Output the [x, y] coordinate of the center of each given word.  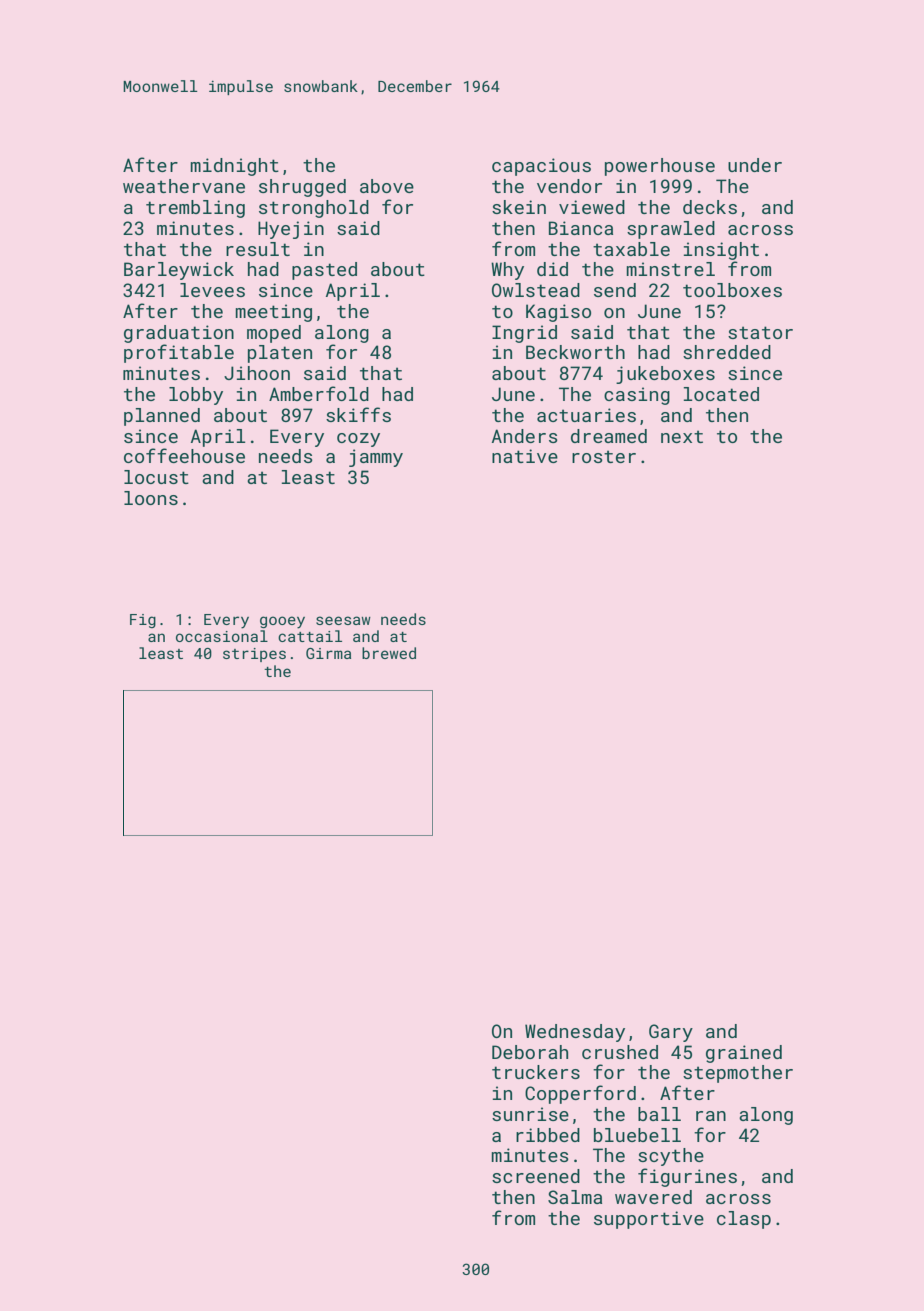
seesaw [343, 620]
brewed [389, 653]
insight [721, 251]
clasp [744, 1220]
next [682, 436]
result [258, 249]
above [387, 186]
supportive [649, 1220]
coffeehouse [184, 455]
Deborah [530, 1052]
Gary [671, 1033]
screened [536, 1176]
